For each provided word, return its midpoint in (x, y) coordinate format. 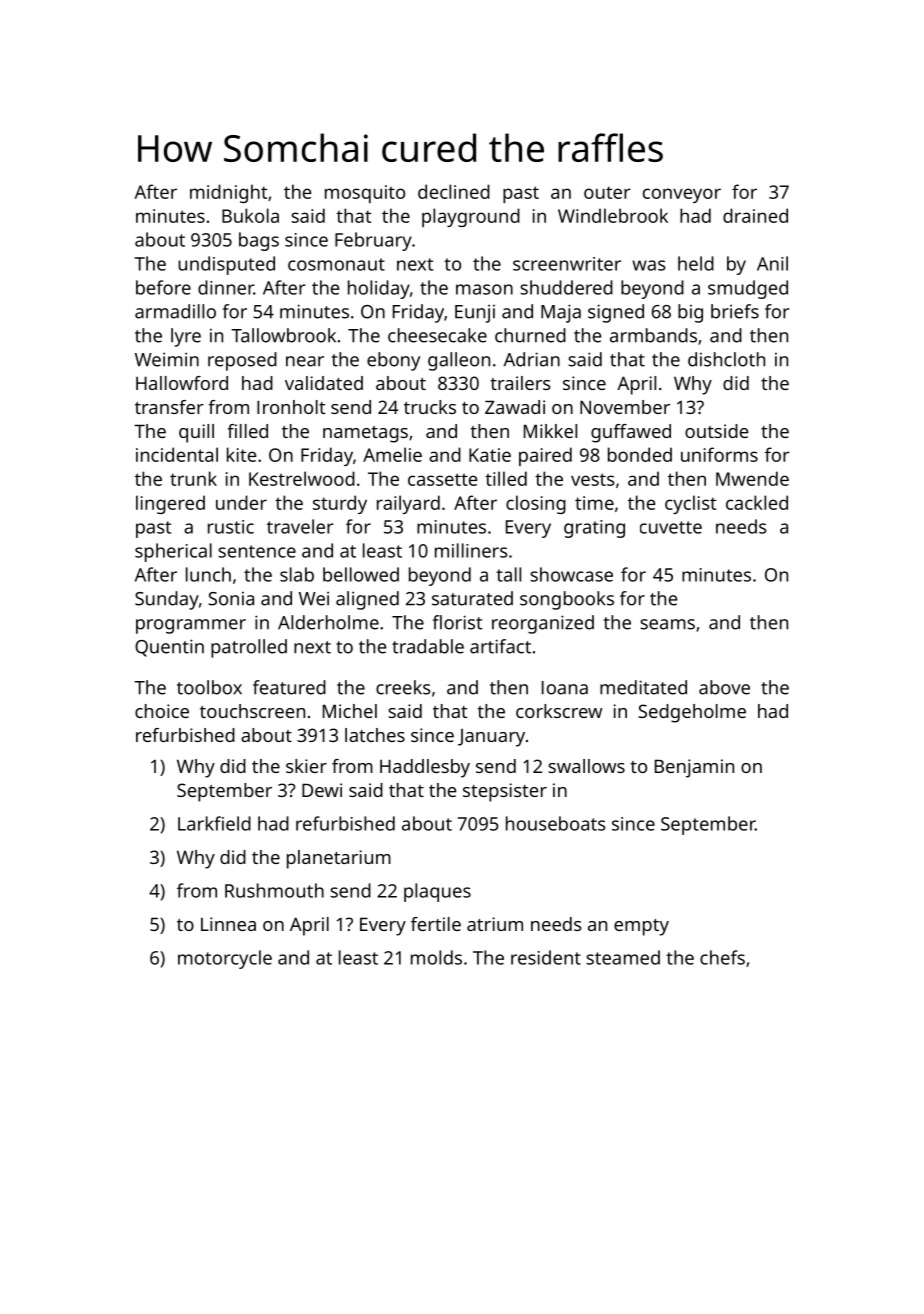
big (690, 313)
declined (454, 191)
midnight (228, 193)
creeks (403, 687)
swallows (586, 766)
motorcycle (225, 959)
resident (546, 957)
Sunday (167, 600)
